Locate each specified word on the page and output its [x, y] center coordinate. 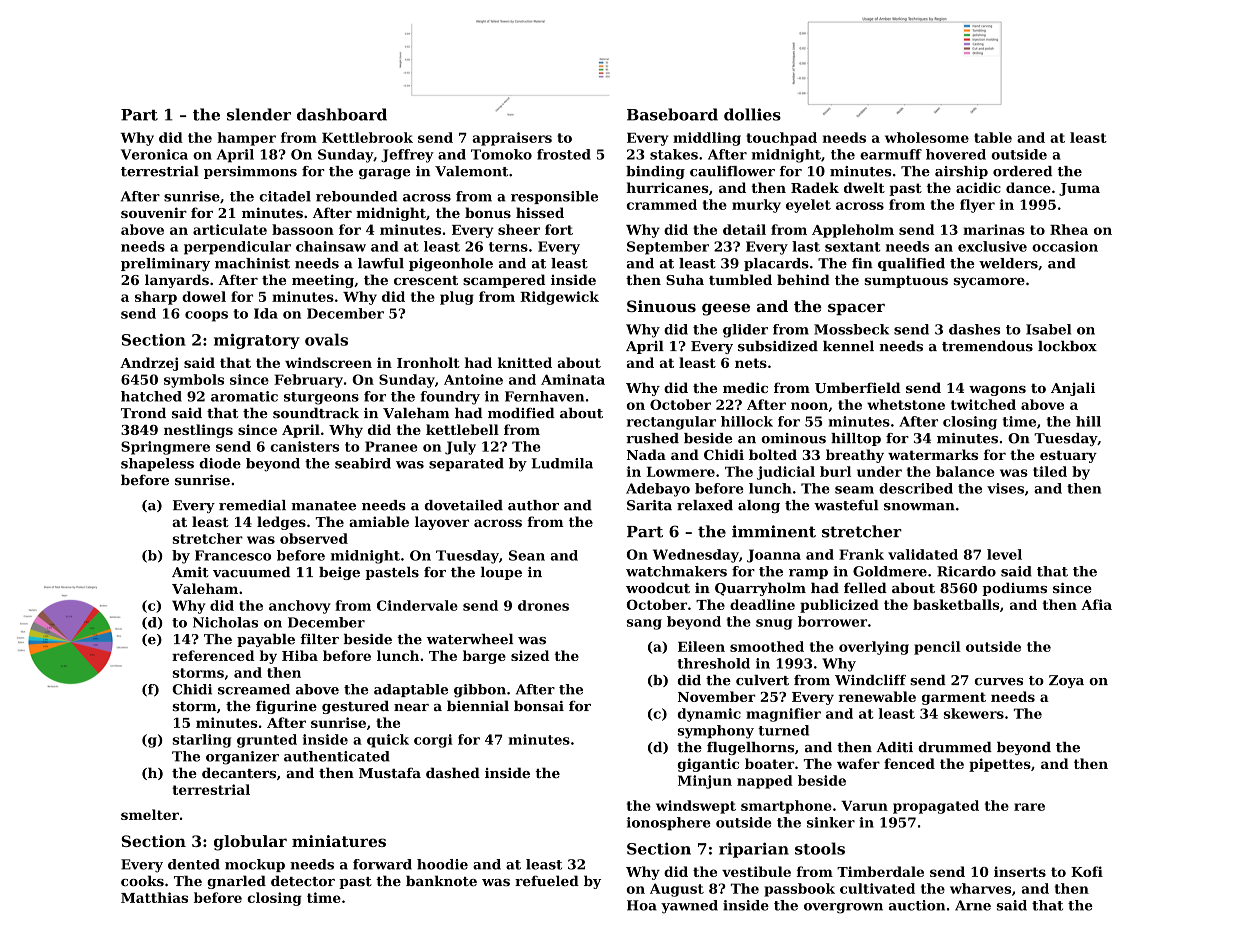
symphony [716, 732]
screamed [254, 689]
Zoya [1066, 681]
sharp [156, 298]
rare [1029, 807]
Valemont [471, 171]
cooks [142, 880]
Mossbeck [851, 329]
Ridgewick [559, 298]
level [1004, 554]
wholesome [927, 137]
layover [442, 523]
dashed [453, 772]
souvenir [154, 212]
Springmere [165, 448]
